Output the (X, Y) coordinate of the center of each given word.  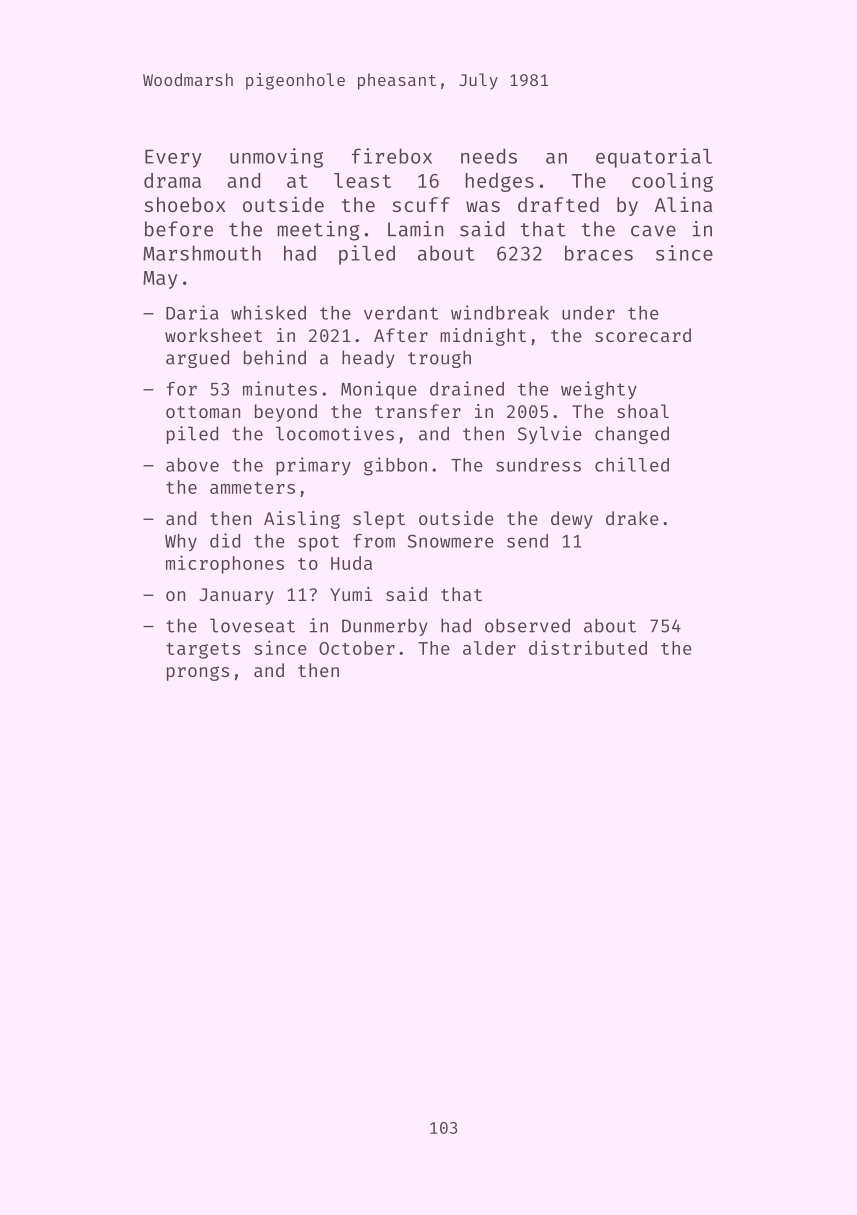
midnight (483, 337)
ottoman (203, 412)
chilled (632, 464)
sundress (538, 465)
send (527, 541)
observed (527, 625)
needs (489, 156)
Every (173, 159)
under (588, 313)
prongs (198, 673)
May (160, 280)
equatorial (654, 158)
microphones (225, 564)
